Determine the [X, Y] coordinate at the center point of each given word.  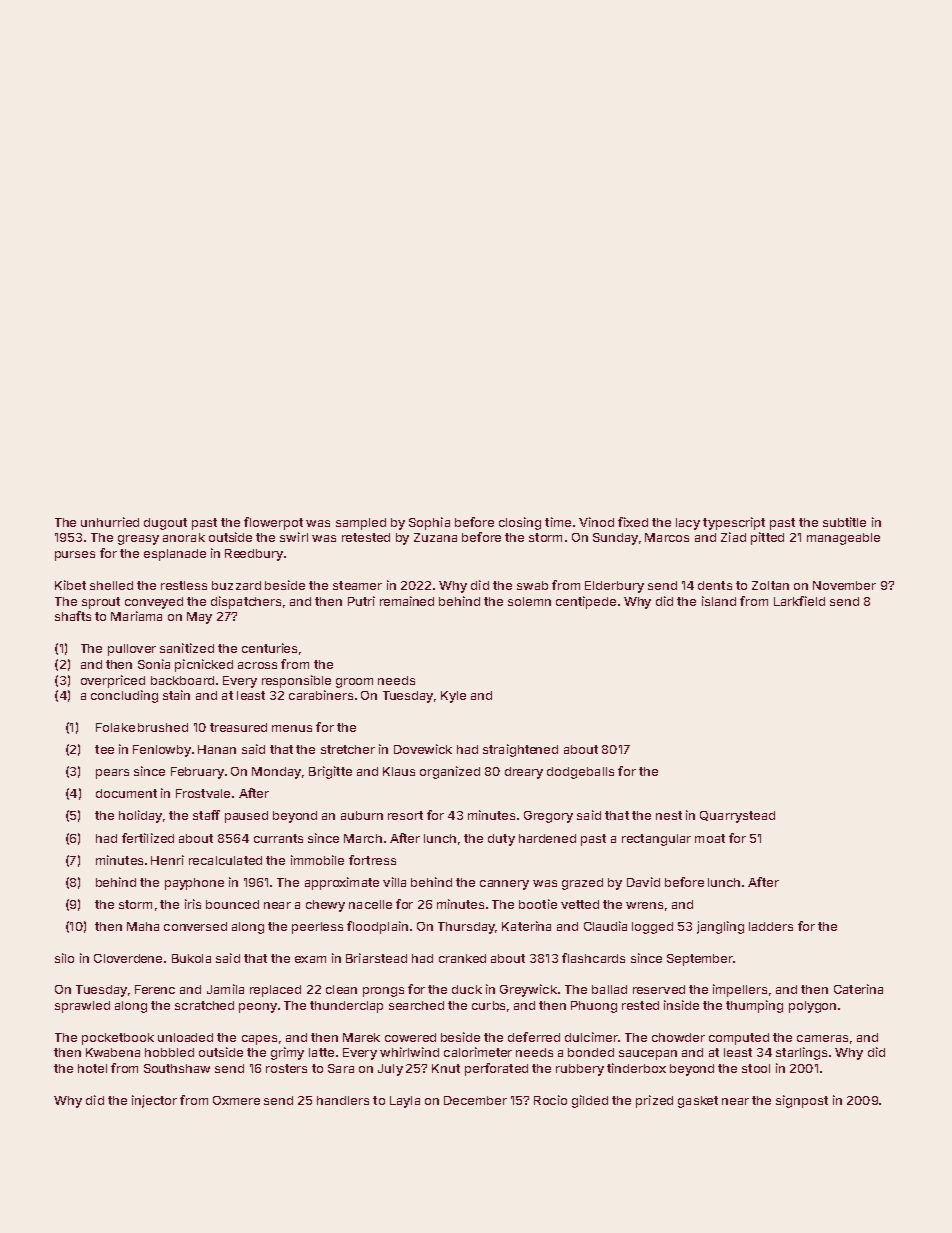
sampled [361, 524]
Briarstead [376, 958]
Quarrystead [737, 817]
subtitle [844, 522]
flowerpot [273, 523]
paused [246, 817]
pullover [132, 650]
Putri [361, 601]
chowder [678, 1037]
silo [64, 958]
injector [154, 1101]
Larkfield [799, 601]
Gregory [548, 817]
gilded [590, 1101]
